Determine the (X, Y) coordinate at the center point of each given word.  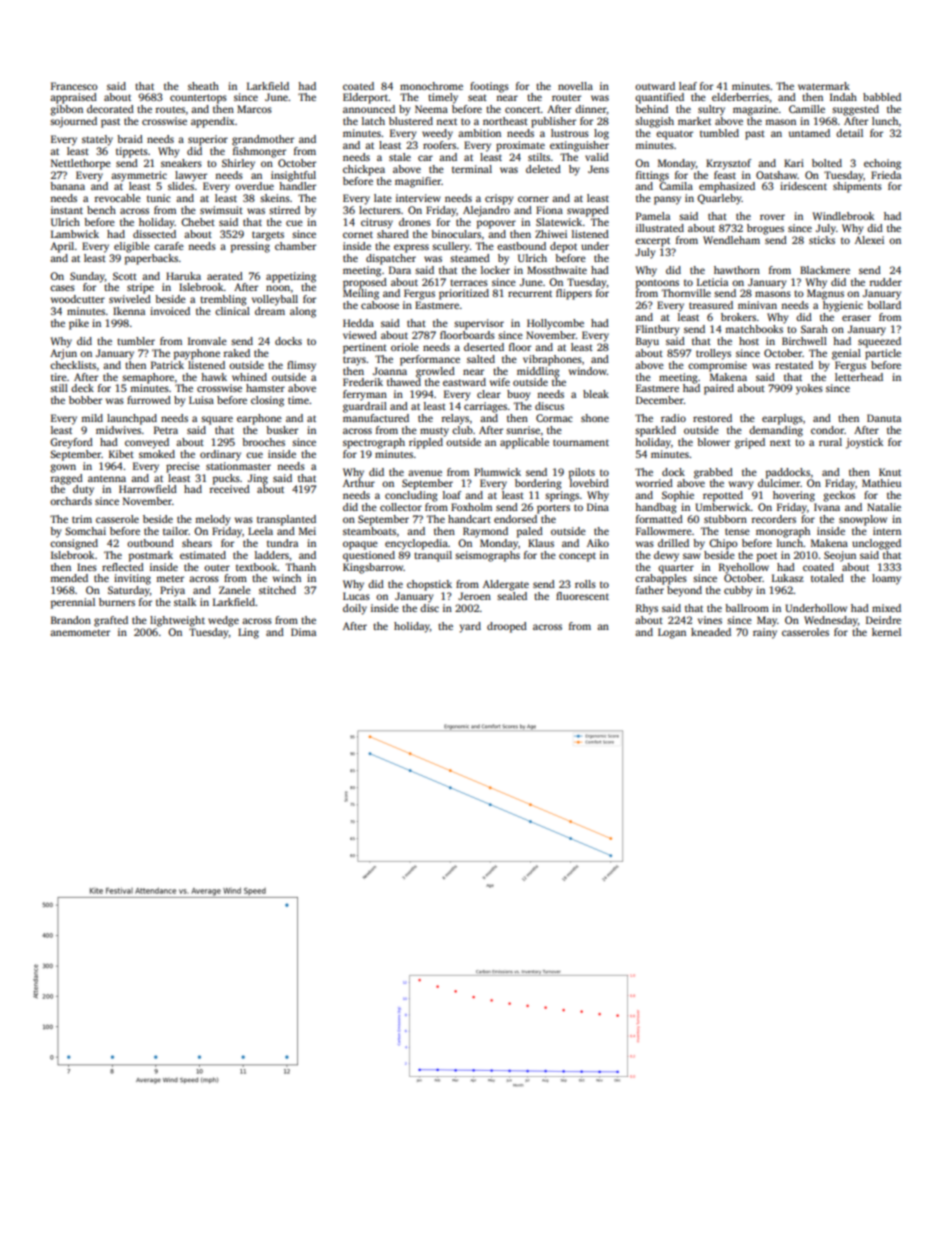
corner (533, 199)
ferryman (365, 395)
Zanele (235, 590)
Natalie (884, 507)
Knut (890, 472)
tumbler (136, 341)
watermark (824, 86)
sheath (203, 86)
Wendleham (731, 240)
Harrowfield (148, 489)
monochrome (431, 86)
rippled (426, 443)
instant (67, 210)
